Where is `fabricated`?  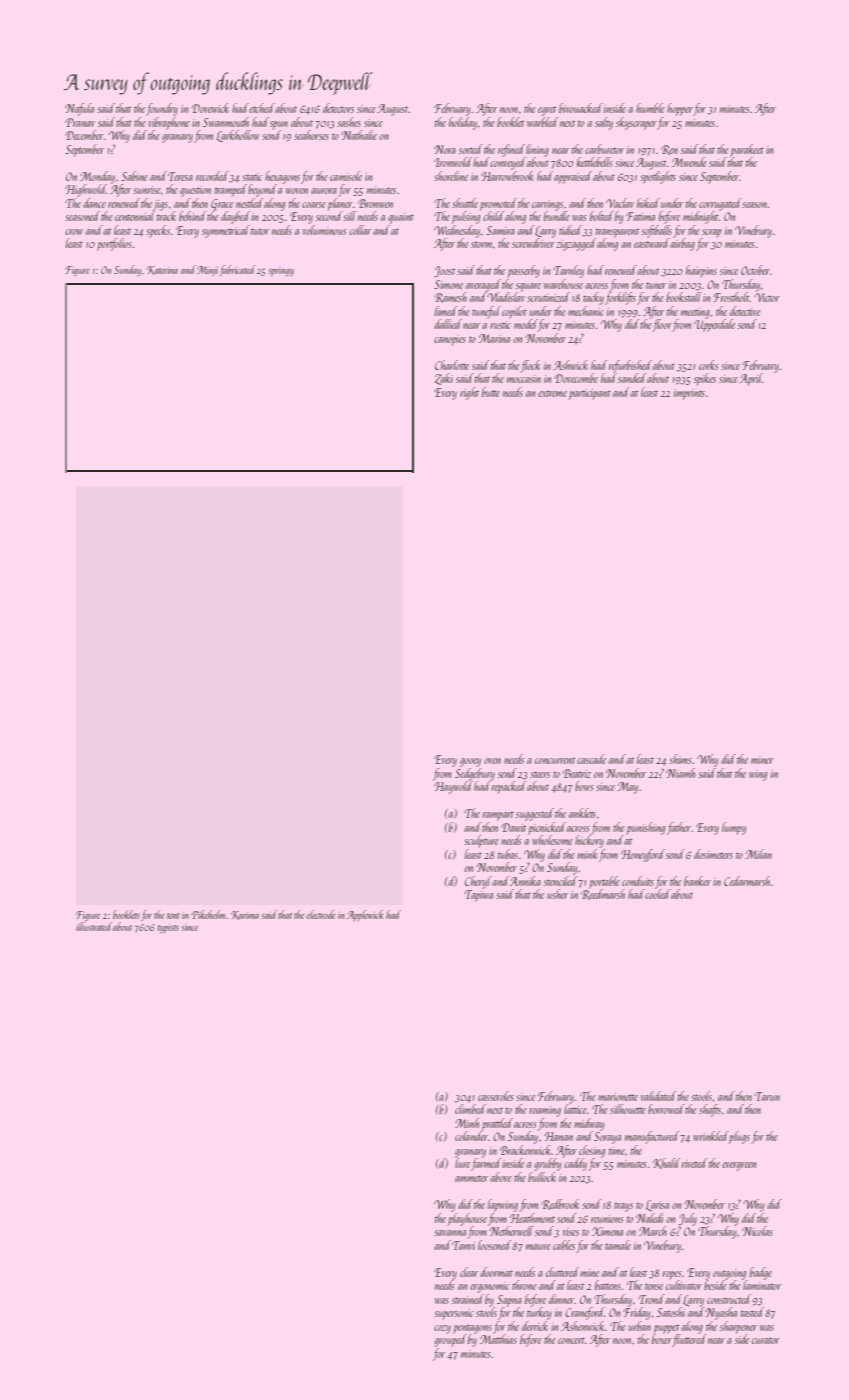
fabricated is located at coordinates (237, 270).
